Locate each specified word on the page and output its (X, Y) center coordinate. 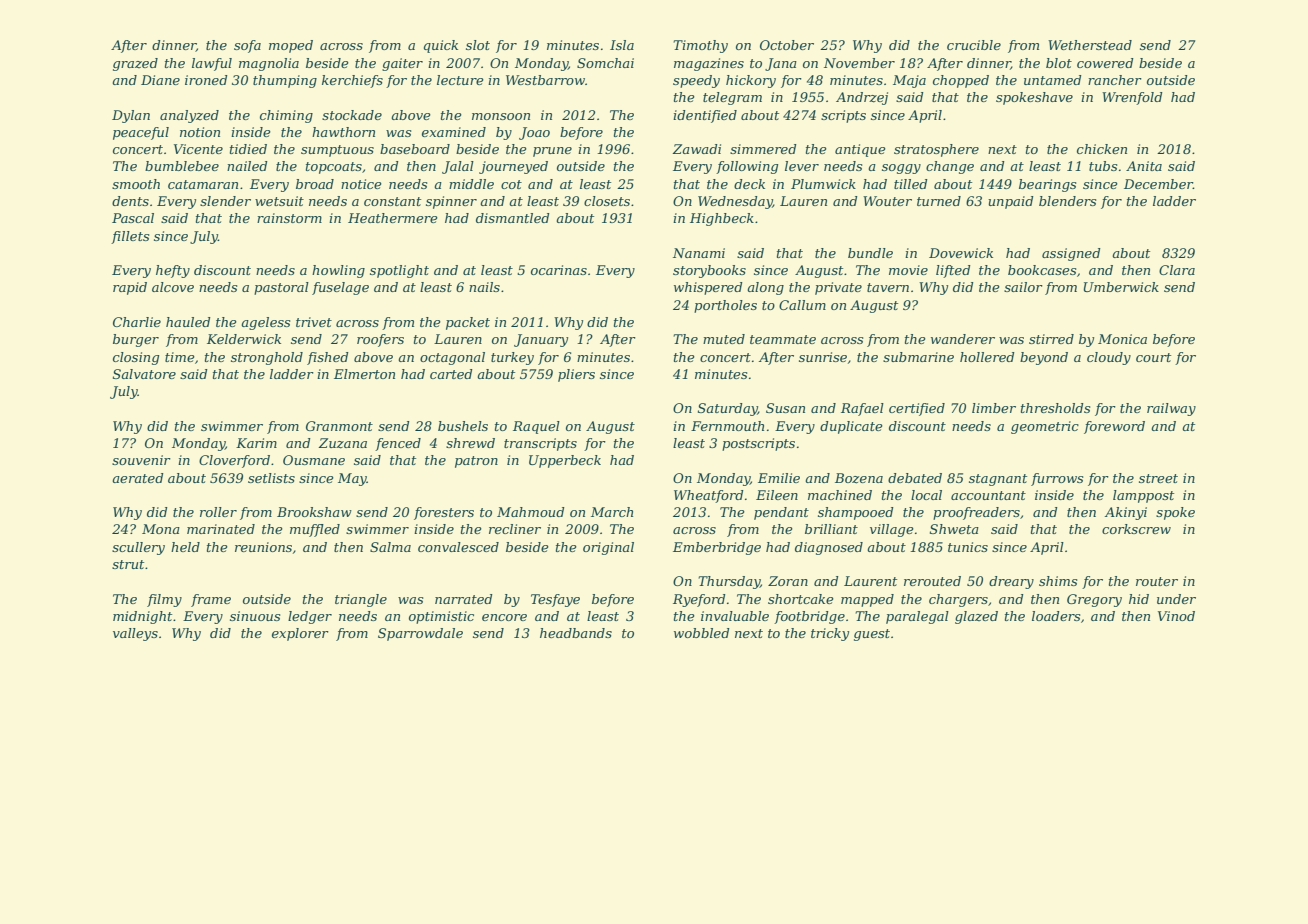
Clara (1177, 270)
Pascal (133, 218)
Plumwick (823, 184)
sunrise (823, 357)
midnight (142, 617)
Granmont (339, 426)
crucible (974, 45)
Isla (622, 45)
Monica (1122, 339)
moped (291, 46)
